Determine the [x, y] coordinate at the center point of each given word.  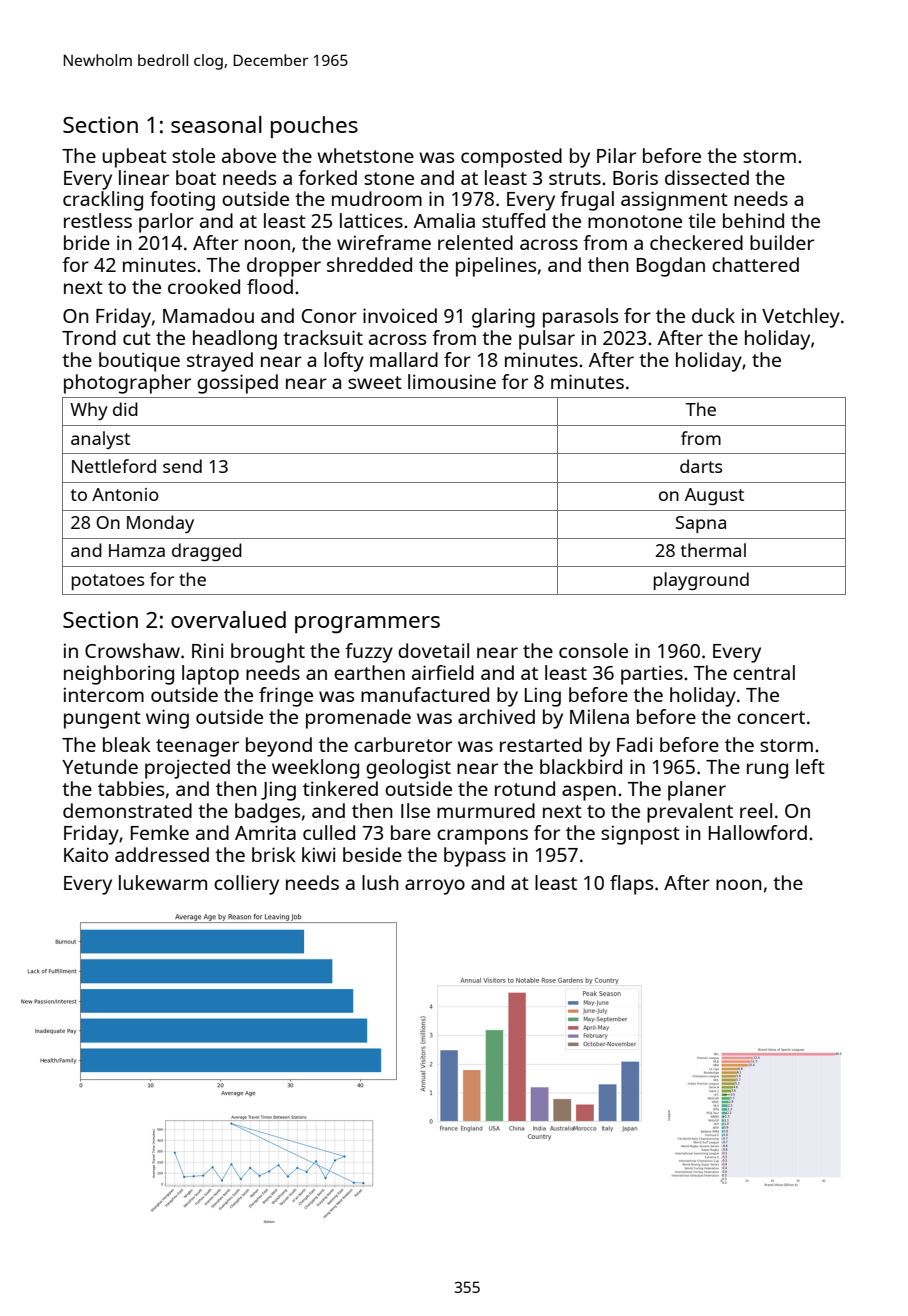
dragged [207, 552]
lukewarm [163, 882]
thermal [713, 550]
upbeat [135, 158]
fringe [286, 697]
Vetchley [801, 318]
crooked [204, 286]
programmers [367, 625]
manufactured [425, 694]
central [764, 672]
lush [380, 882]
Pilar [616, 155]
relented [475, 242]
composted [511, 158]
